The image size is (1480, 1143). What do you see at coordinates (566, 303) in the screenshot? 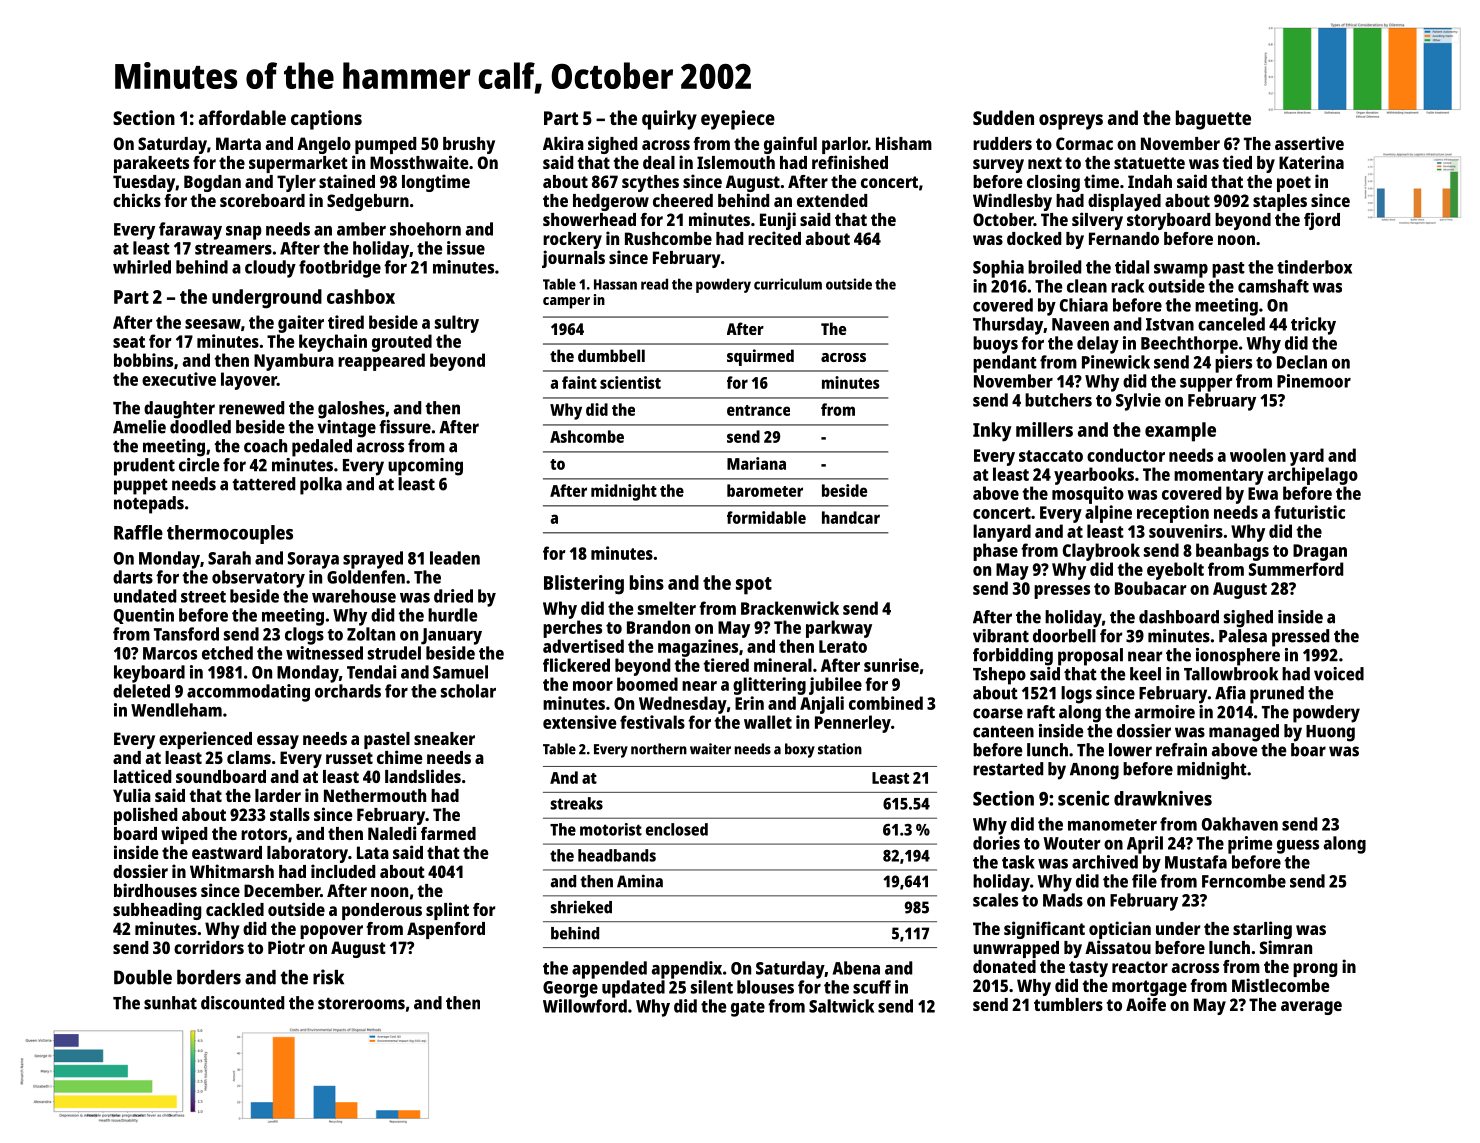
I see `camper` at bounding box center [566, 303].
